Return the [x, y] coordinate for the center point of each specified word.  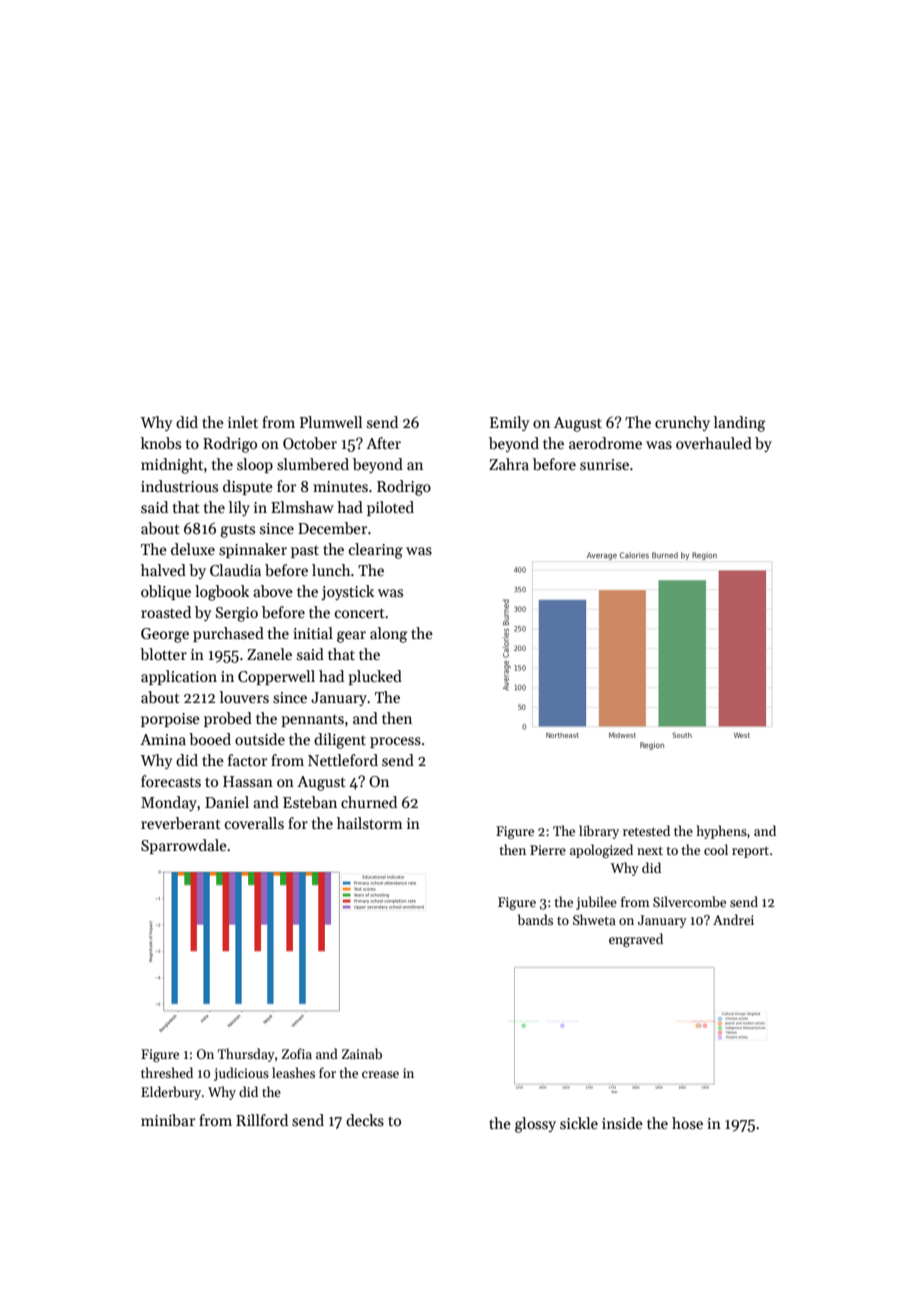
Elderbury [171, 1093]
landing [740, 424]
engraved [636, 940]
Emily [509, 423]
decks [365, 1120]
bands [535, 919]
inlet [243, 422]
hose [687, 1123]
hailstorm [369, 823]
